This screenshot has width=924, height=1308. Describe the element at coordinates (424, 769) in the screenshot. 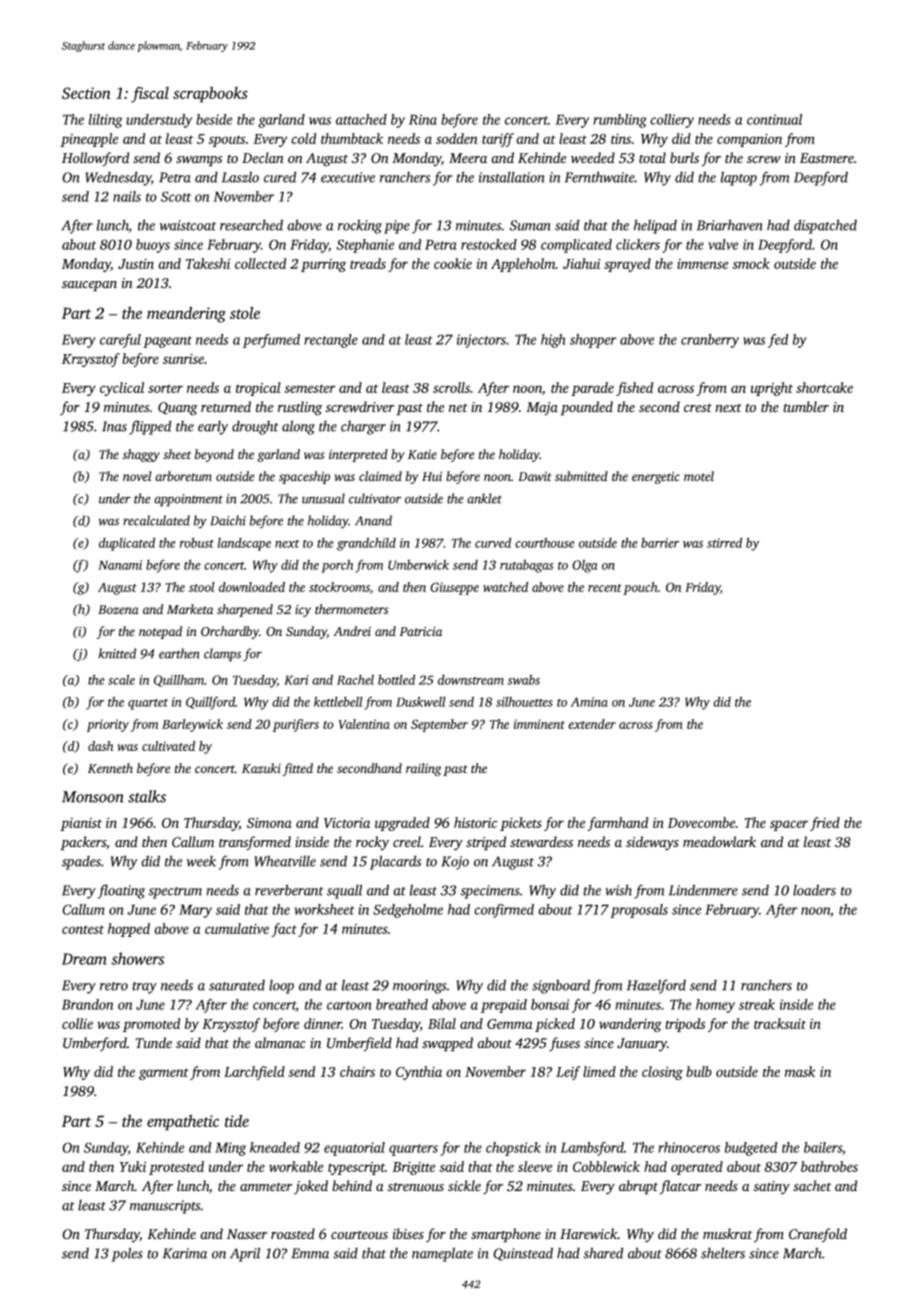

I see `railing` at that location.
